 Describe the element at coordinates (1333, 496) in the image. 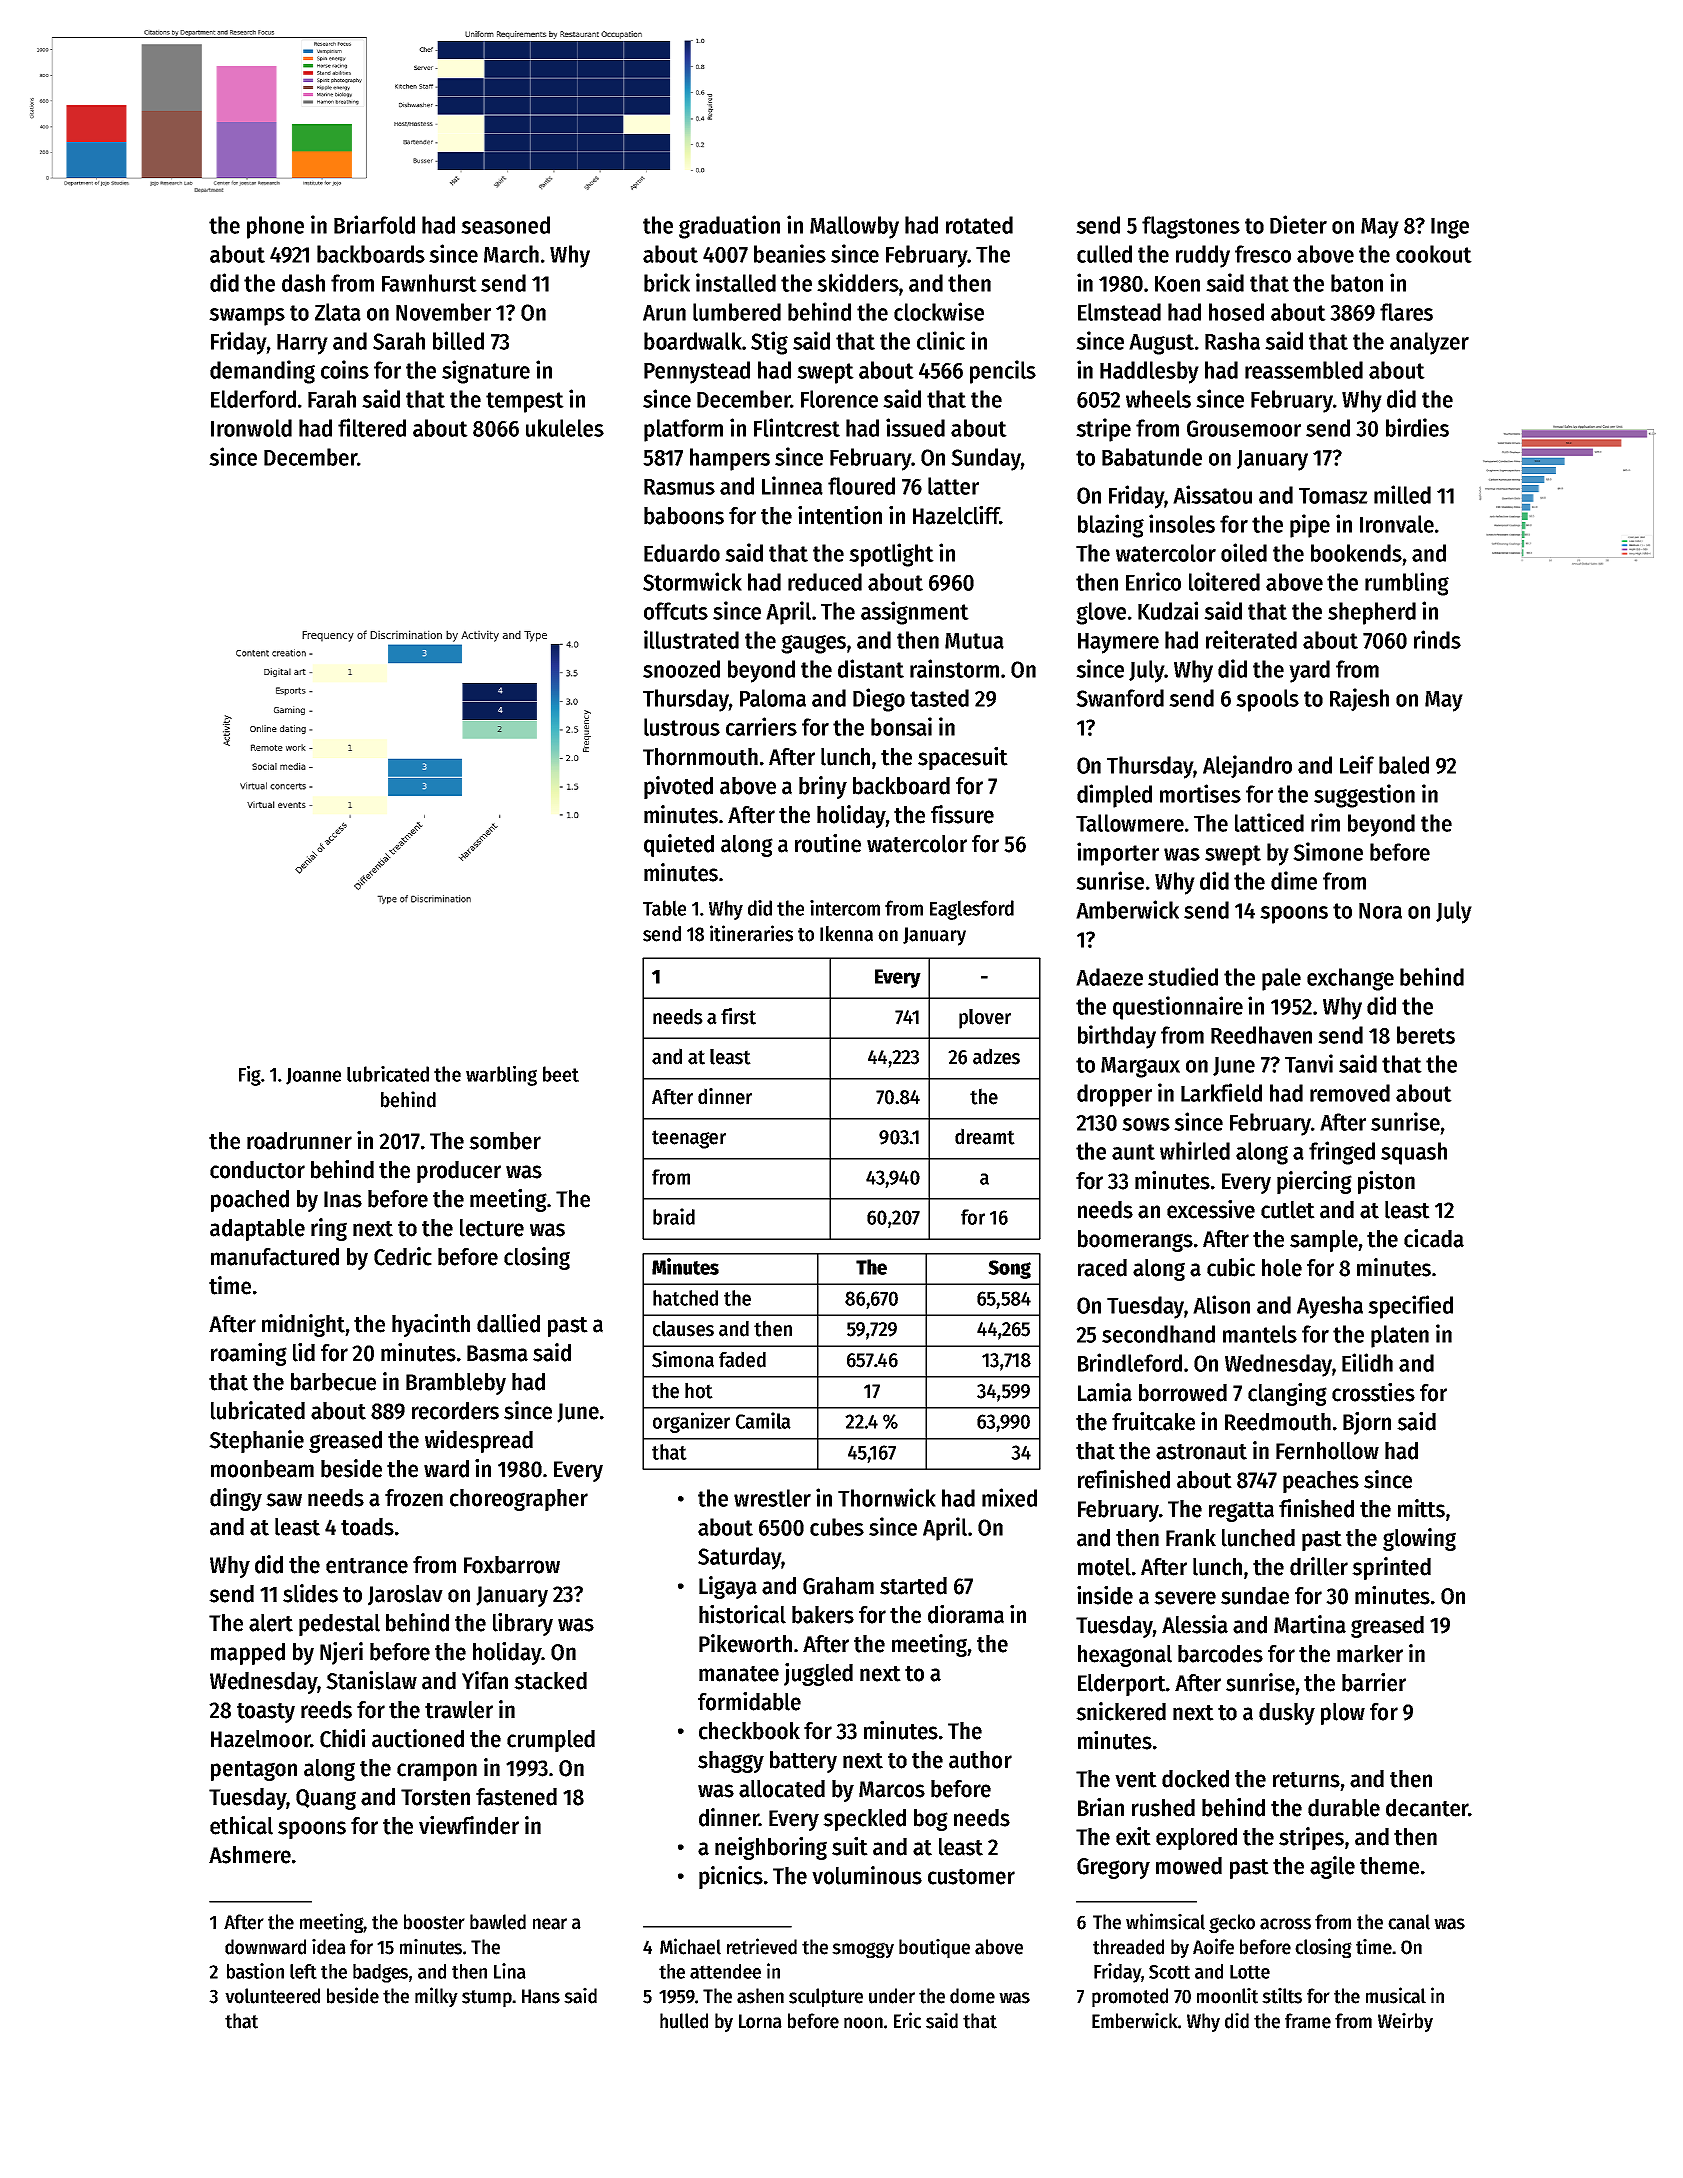

I see `Tomasz` at that location.
